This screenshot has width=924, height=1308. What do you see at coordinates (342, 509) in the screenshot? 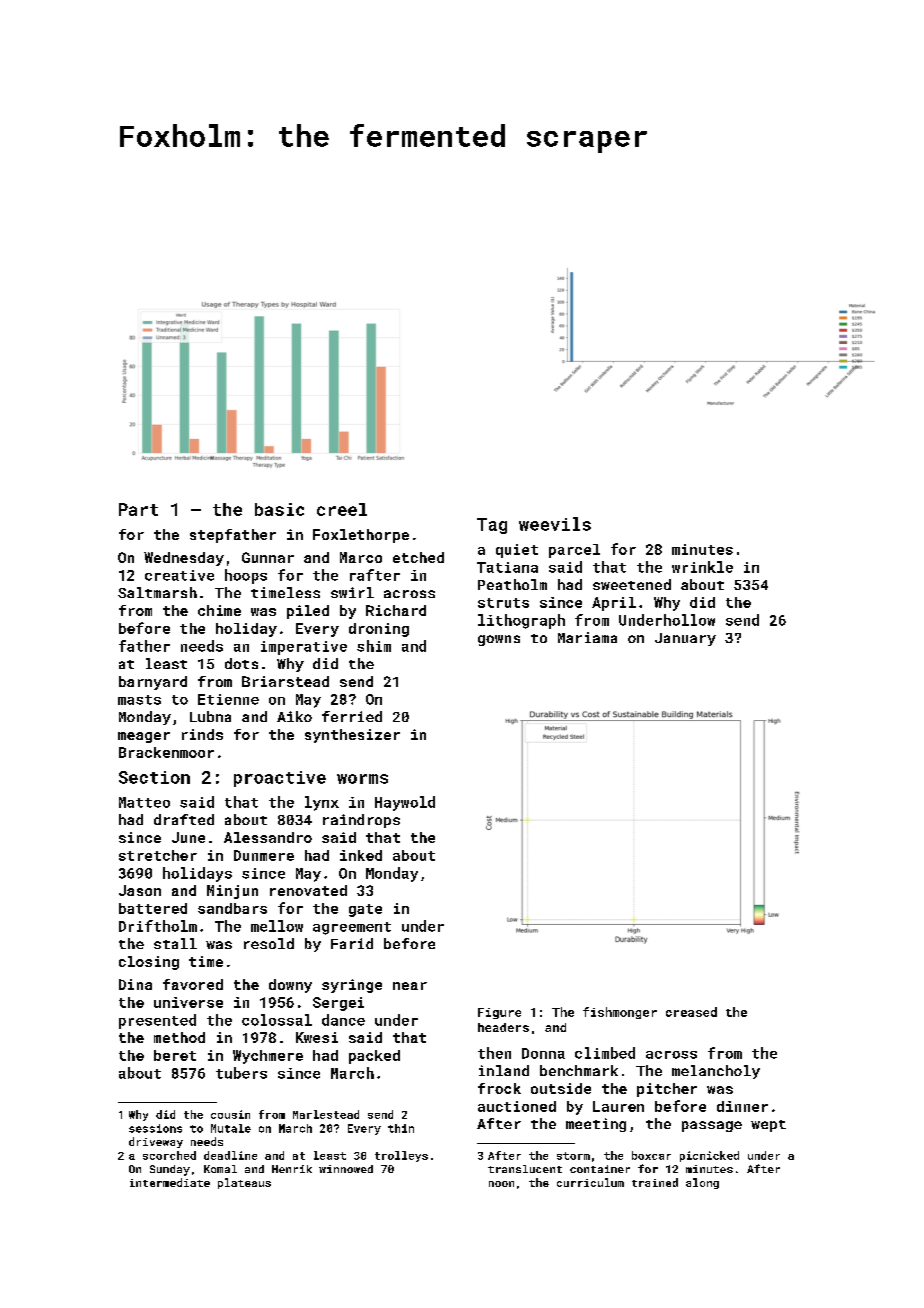
I see `creel` at bounding box center [342, 509].
